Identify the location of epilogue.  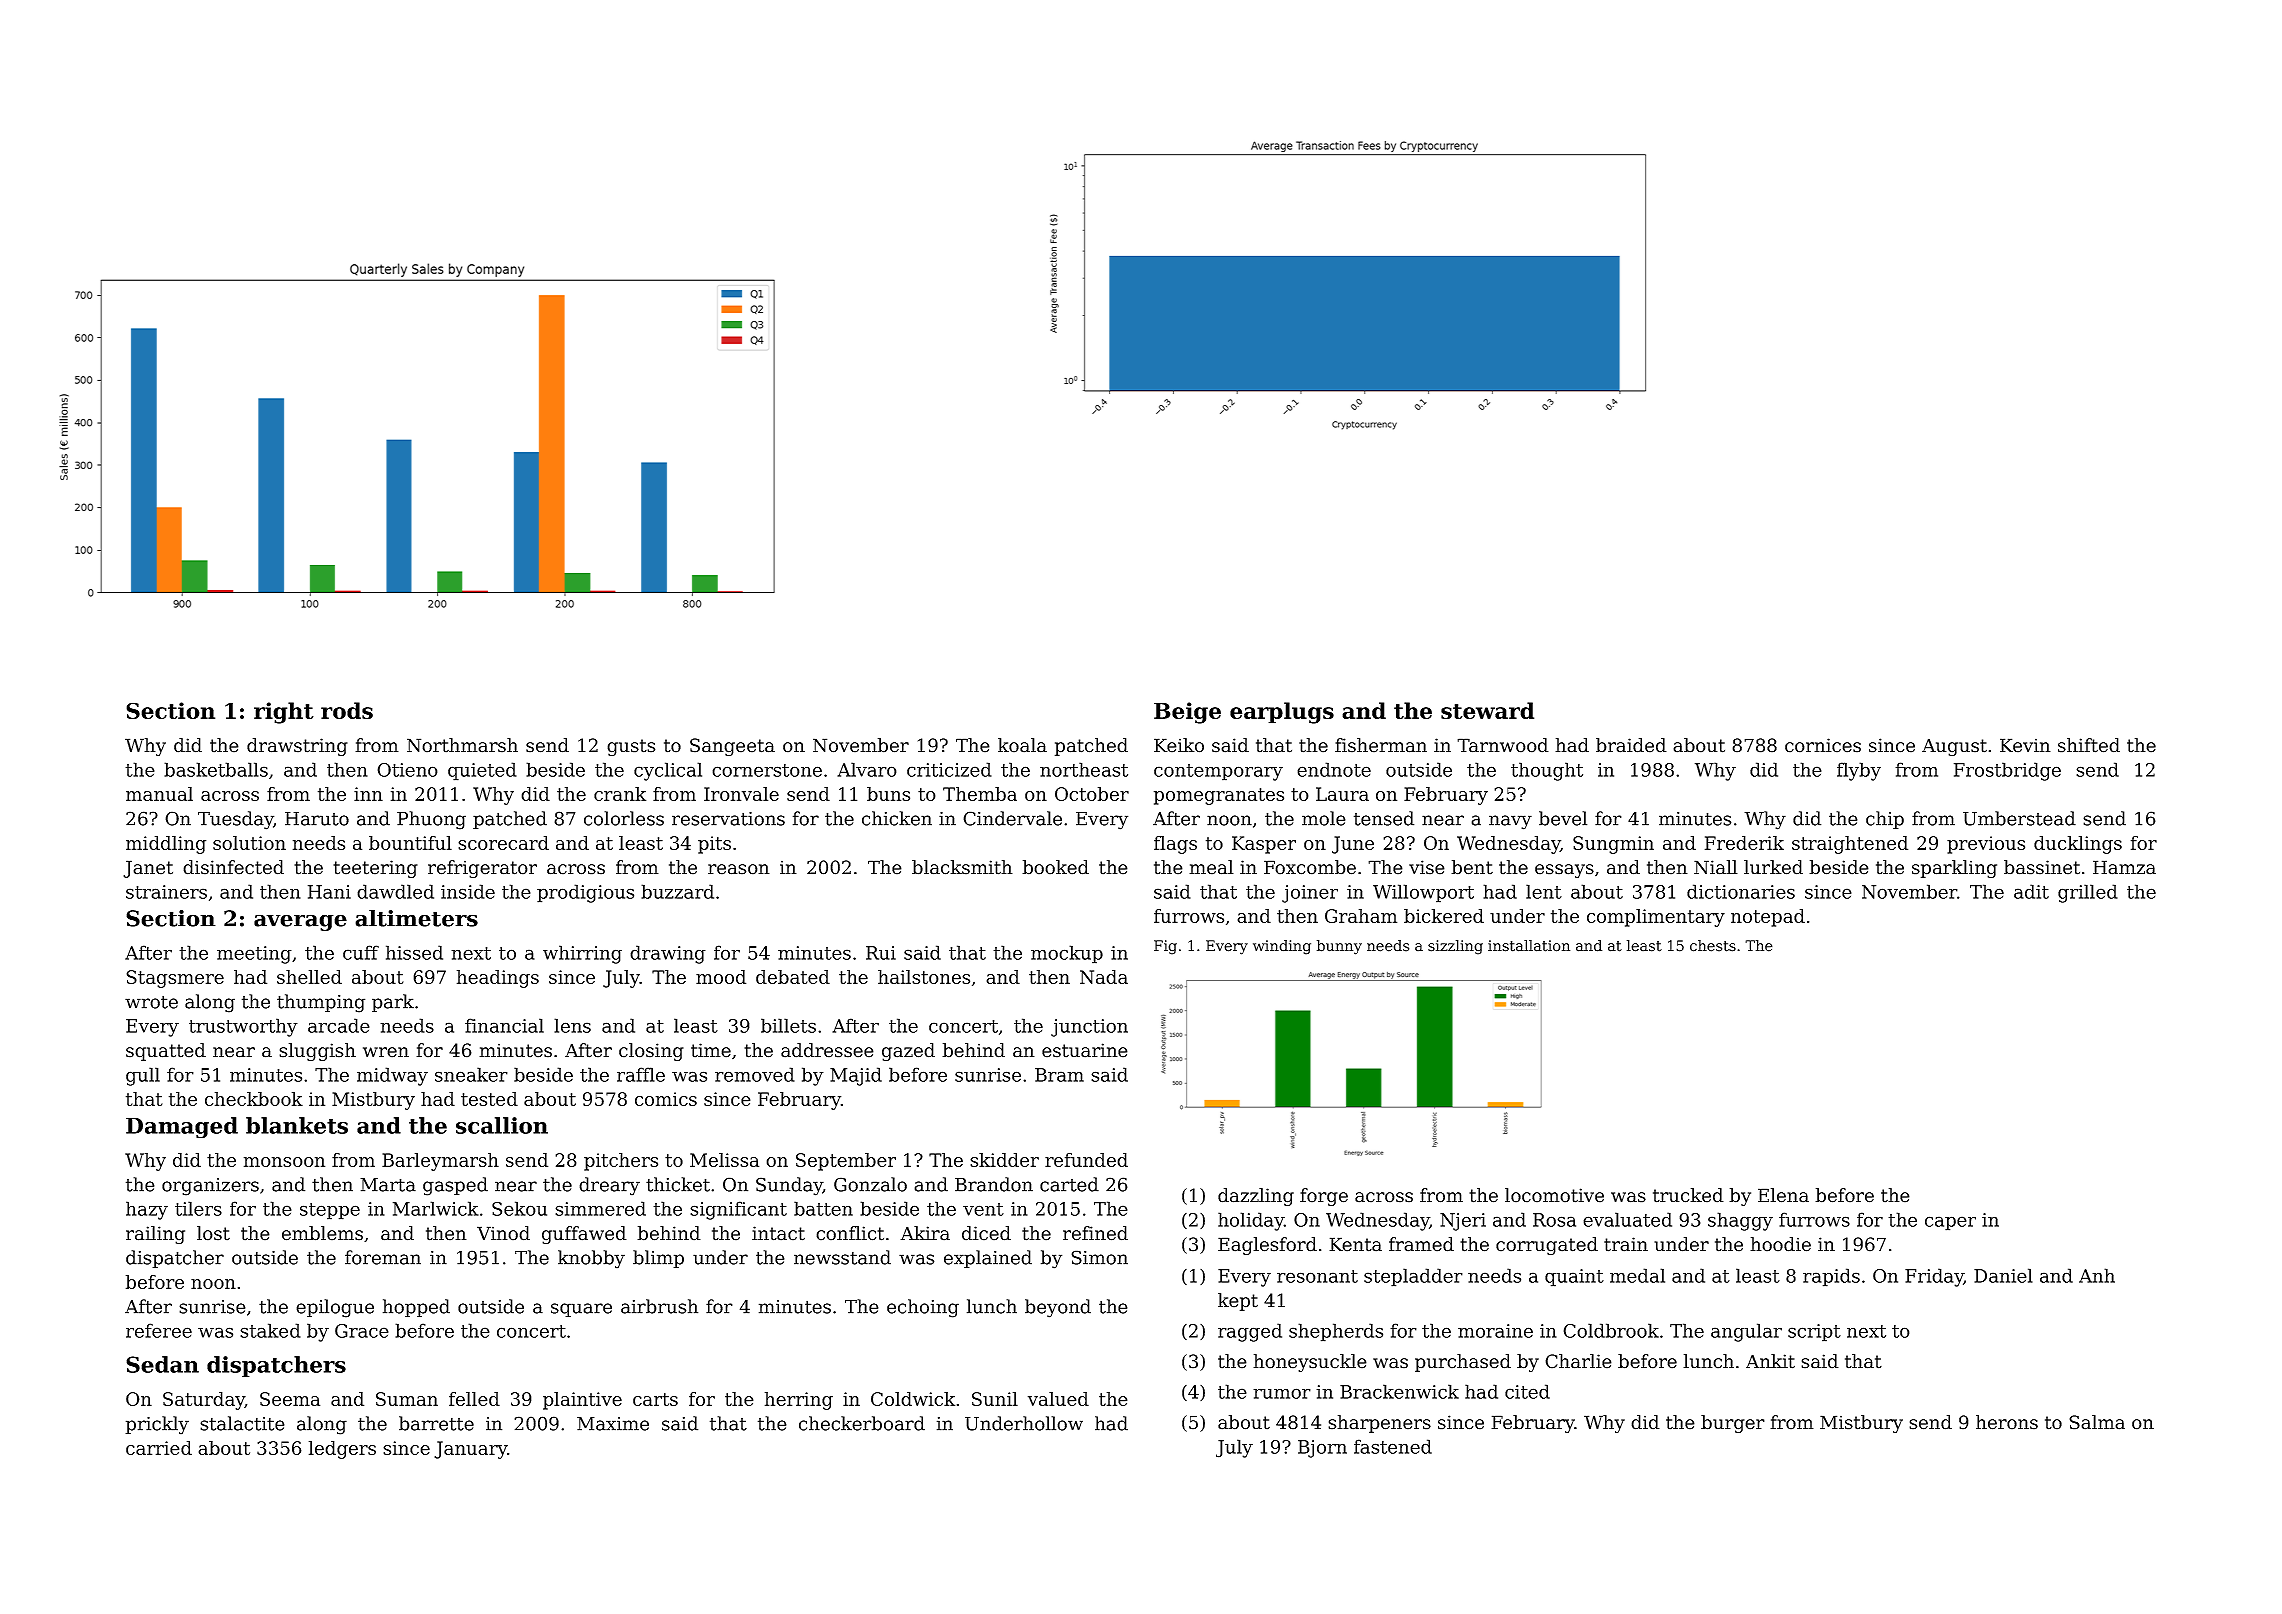
(335, 1308).
